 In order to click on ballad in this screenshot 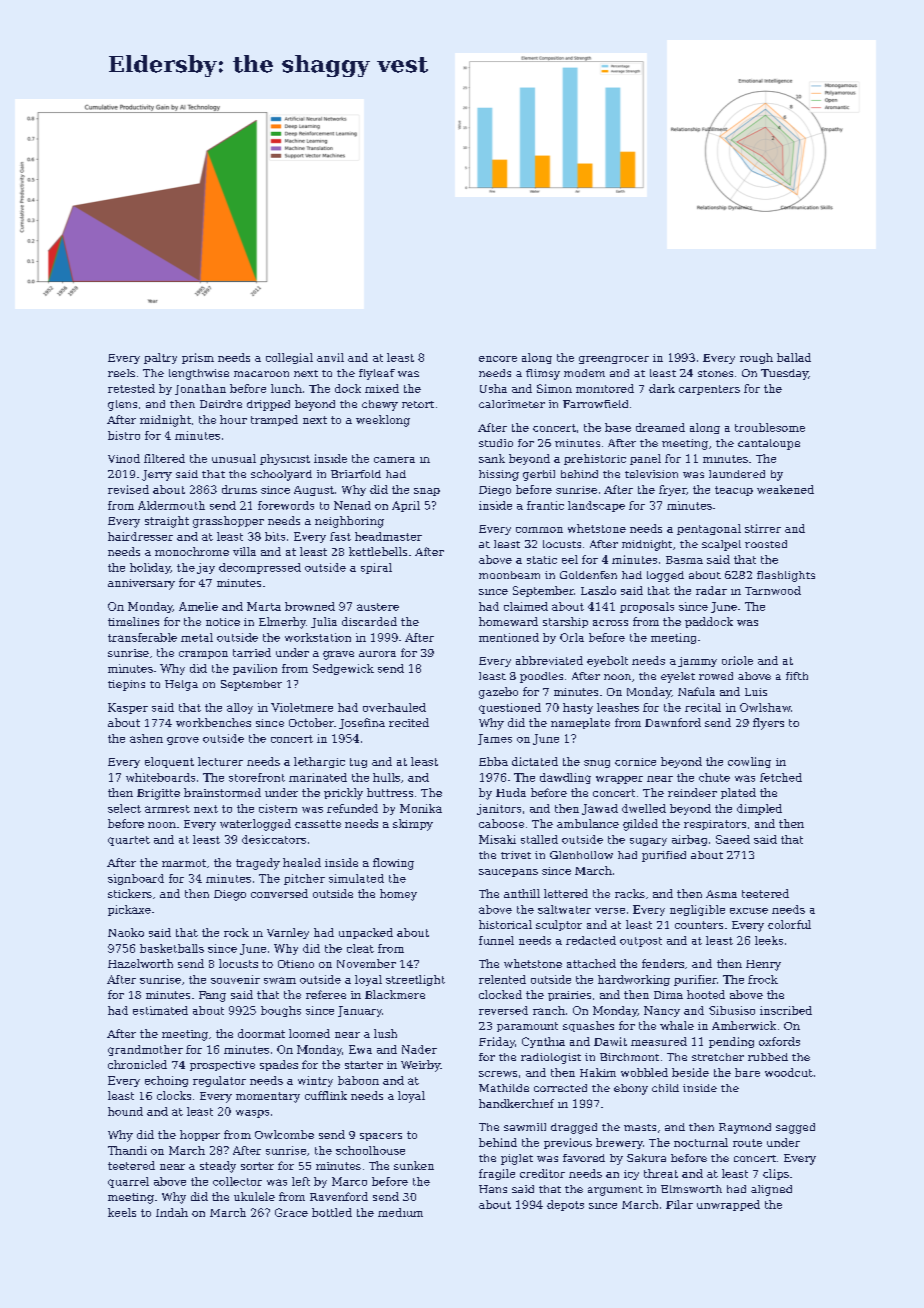, I will do `click(794, 357)`.
